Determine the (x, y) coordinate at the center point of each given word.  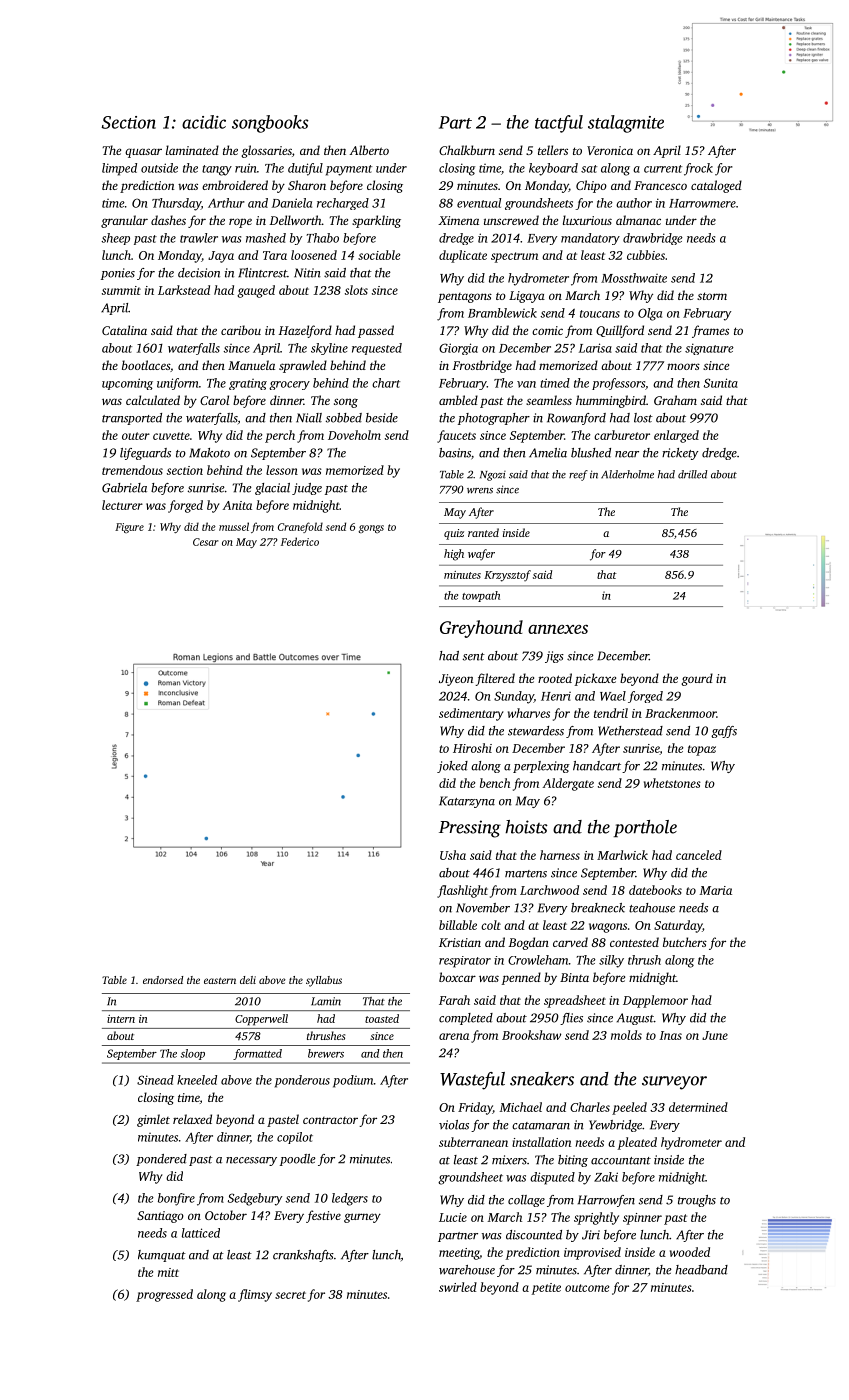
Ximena (458, 220)
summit (121, 290)
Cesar (206, 542)
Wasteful (472, 1081)
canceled (699, 855)
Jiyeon (456, 680)
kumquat (162, 1256)
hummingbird (611, 401)
